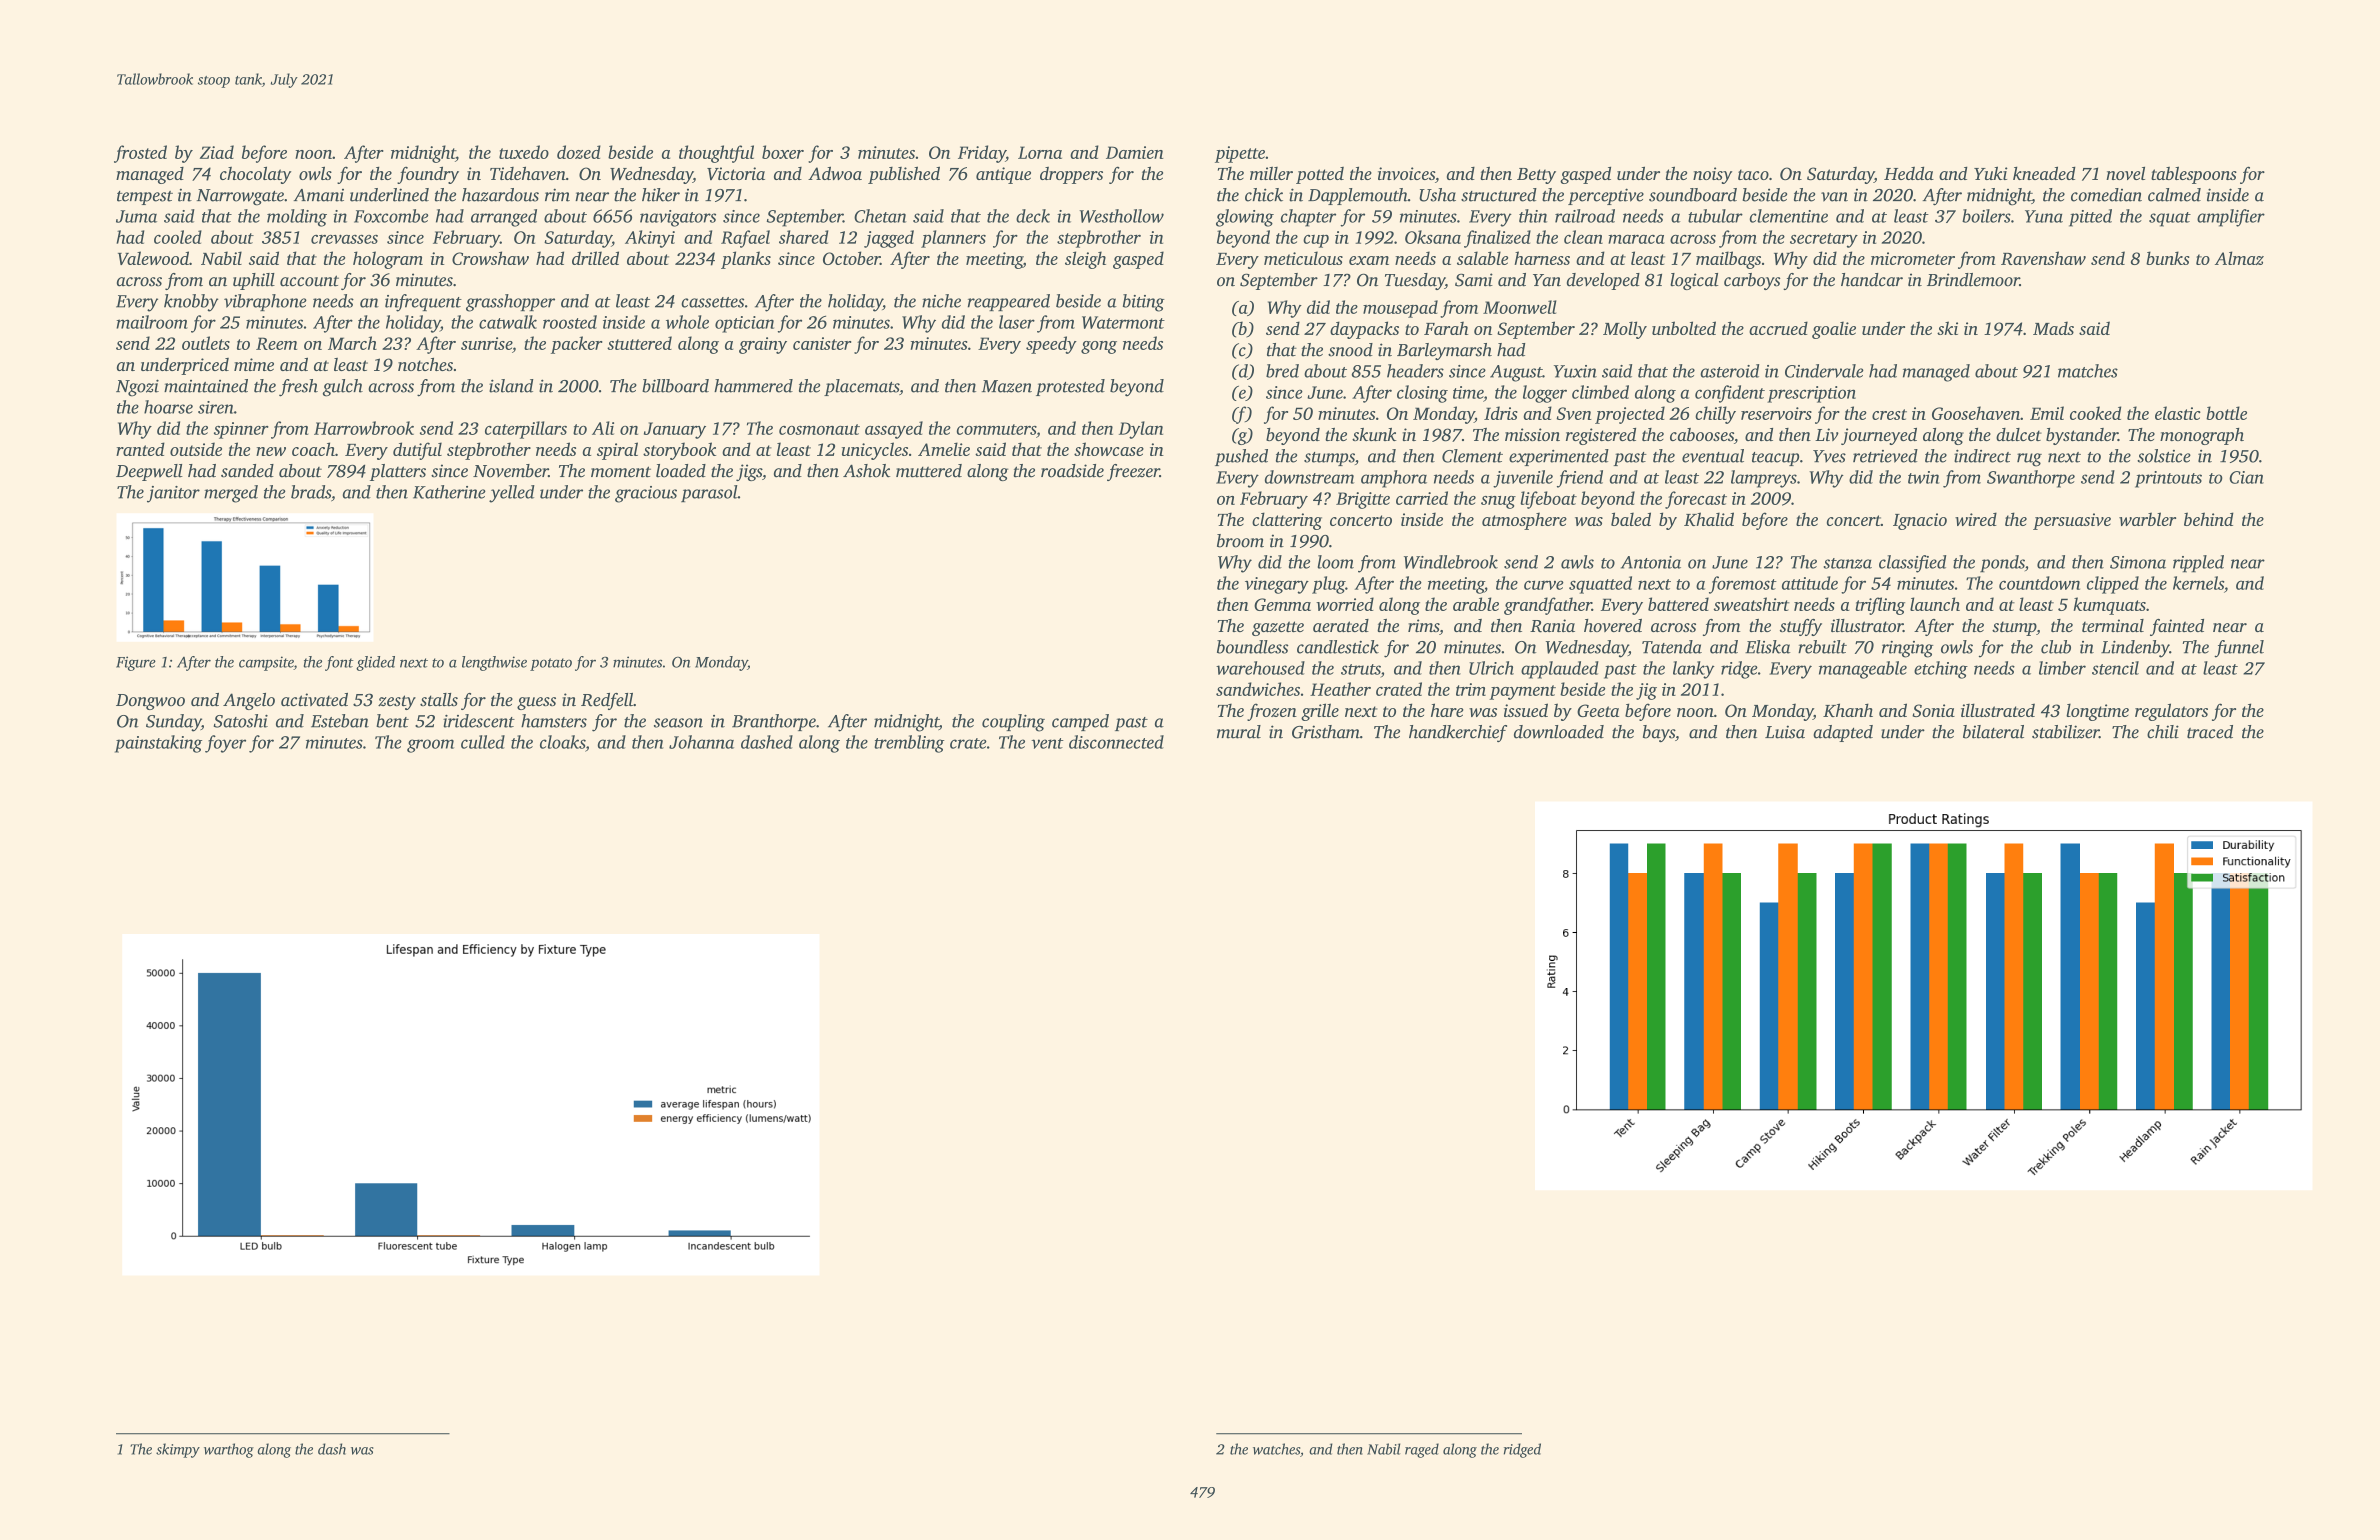  I want to click on Victoria, so click(736, 173).
